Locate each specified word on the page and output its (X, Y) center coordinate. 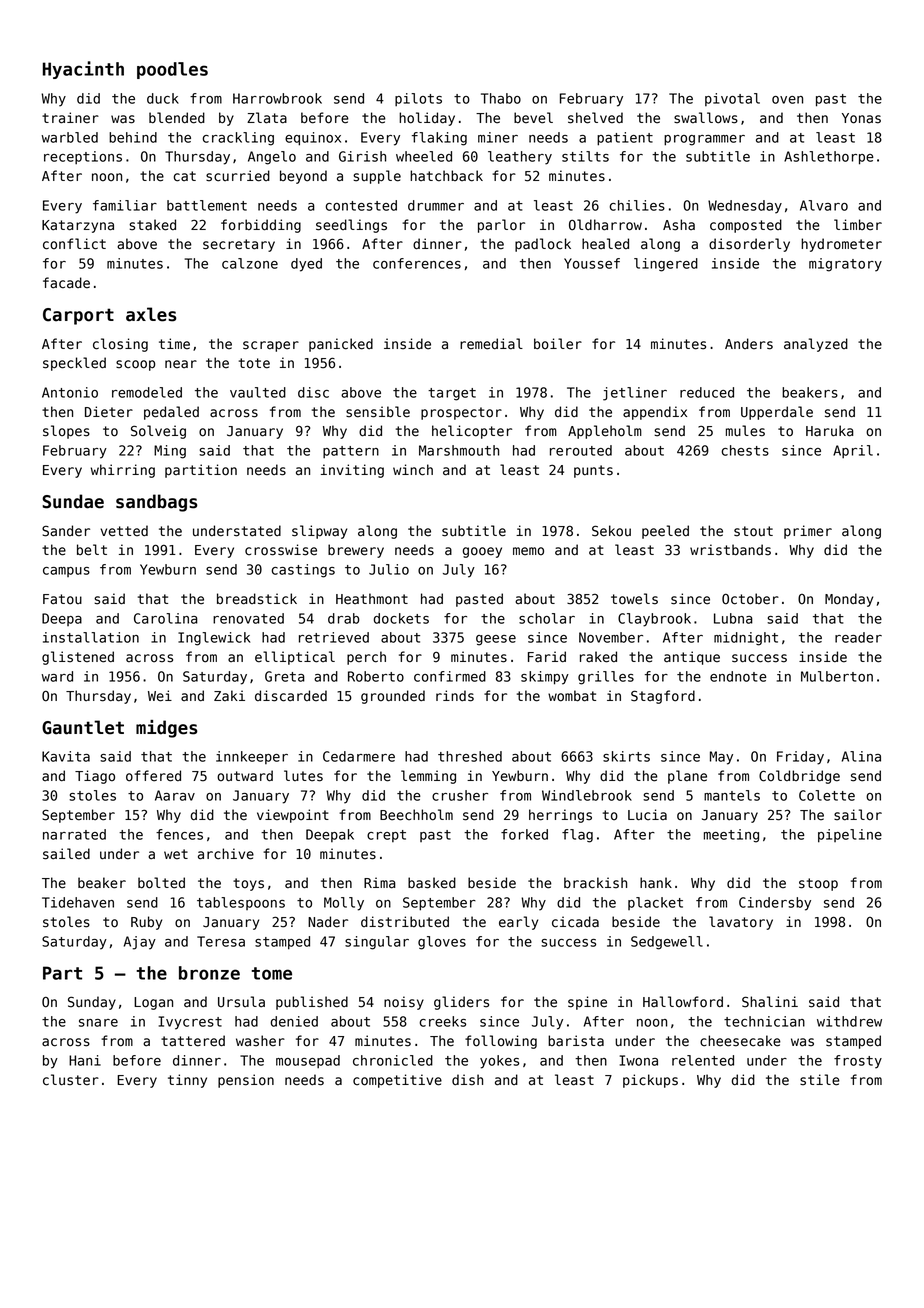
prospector (461, 413)
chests (745, 450)
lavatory (741, 923)
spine (587, 1003)
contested (361, 205)
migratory (845, 265)
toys (248, 884)
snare (98, 1023)
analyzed (816, 345)
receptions (83, 157)
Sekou (611, 531)
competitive (397, 1081)
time (174, 344)
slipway (319, 532)
